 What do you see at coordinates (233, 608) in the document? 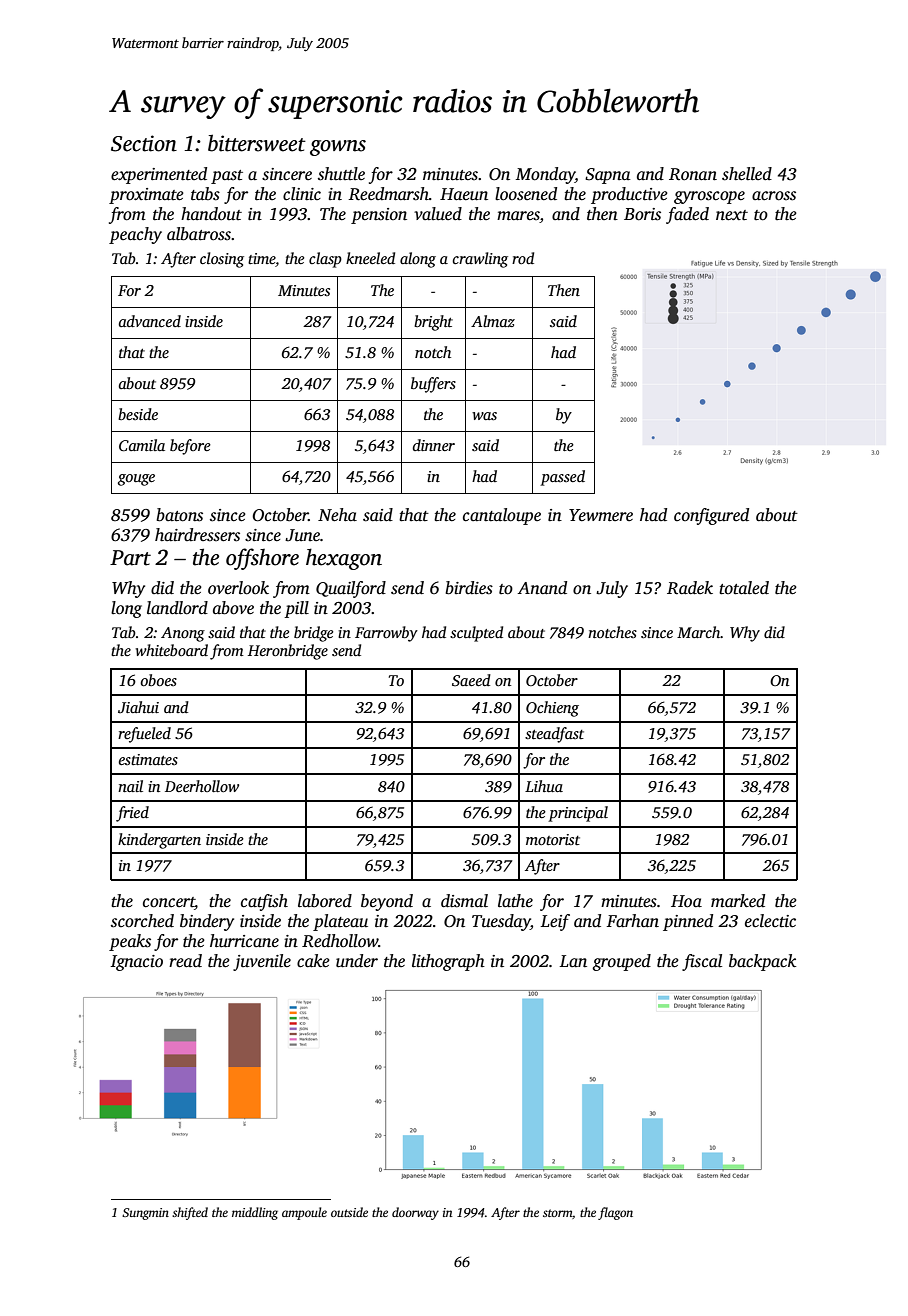
I see `above` at bounding box center [233, 608].
